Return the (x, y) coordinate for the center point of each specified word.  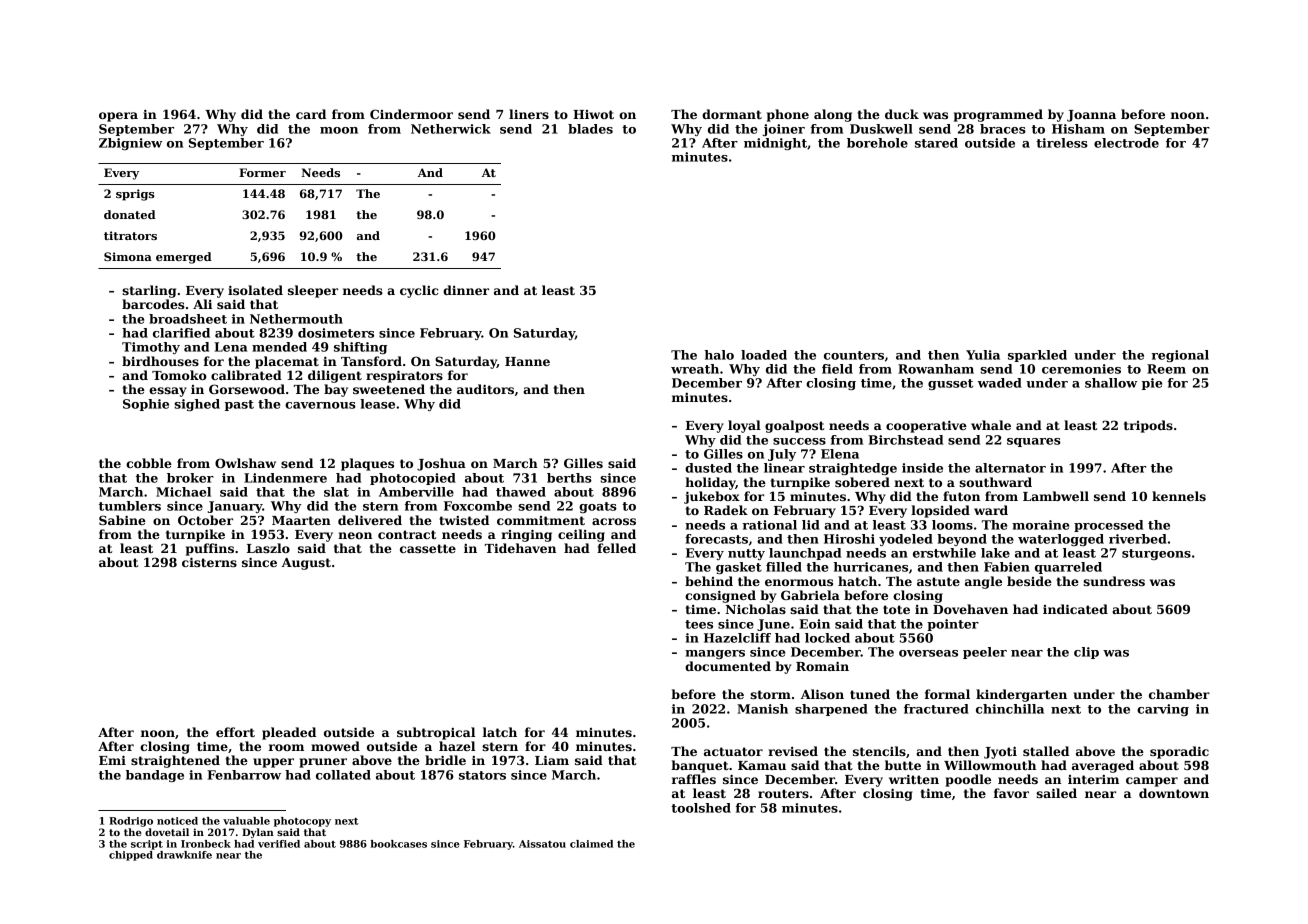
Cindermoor (411, 114)
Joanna (1091, 116)
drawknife (184, 855)
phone (788, 115)
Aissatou (542, 844)
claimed (591, 844)
